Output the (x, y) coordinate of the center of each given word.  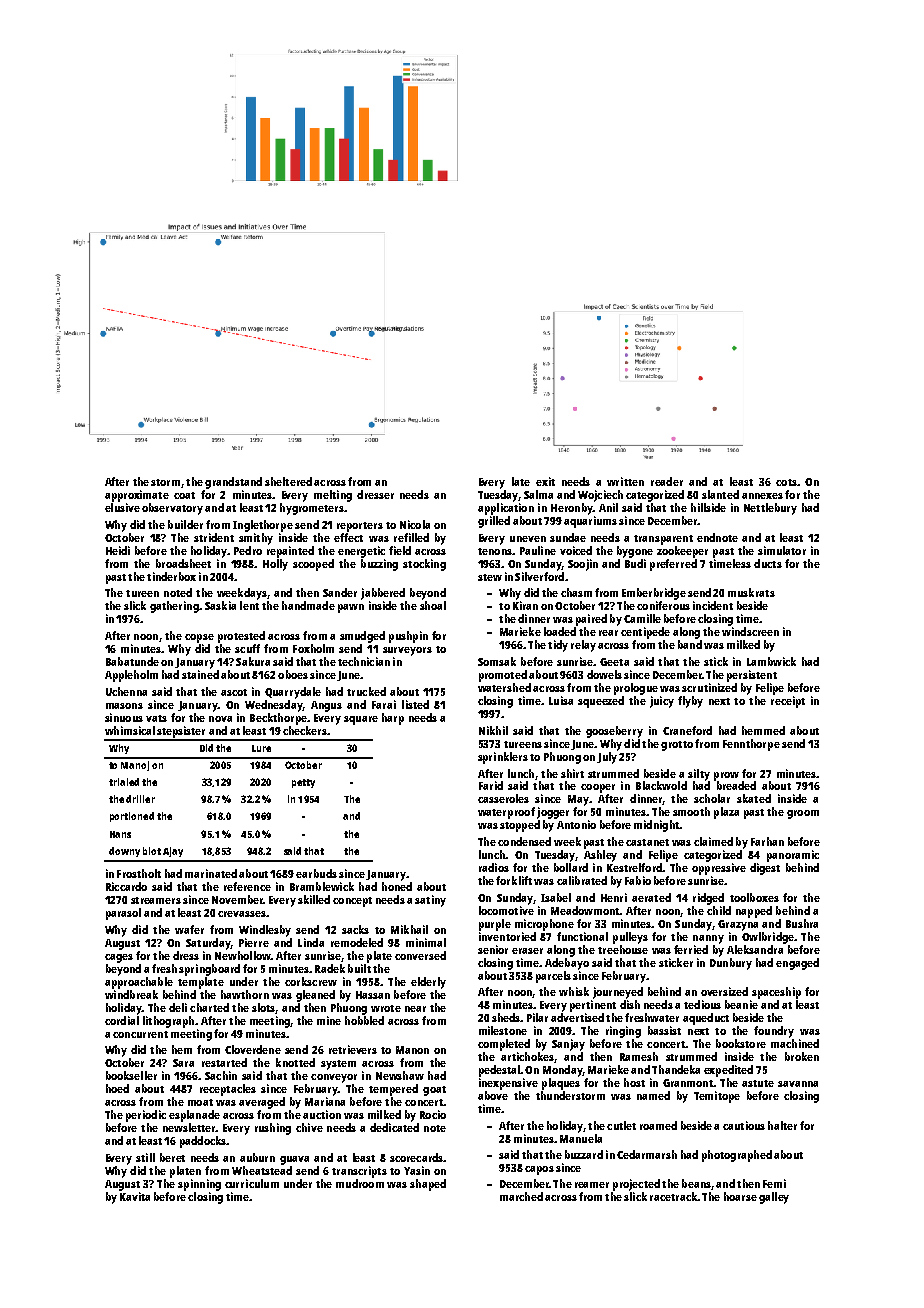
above (493, 1095)
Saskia (220, 605)
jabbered (383, 594)
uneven (528, 539)
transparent (663, 540)
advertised (577, 1017)
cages (119, 958)
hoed (117, 1088)
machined (795, 1043)
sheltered (288, 481)
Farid (491, 785)
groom (803, 814)
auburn (257, 1157)
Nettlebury (770, 509)
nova (220, 719)
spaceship (776, 993)
